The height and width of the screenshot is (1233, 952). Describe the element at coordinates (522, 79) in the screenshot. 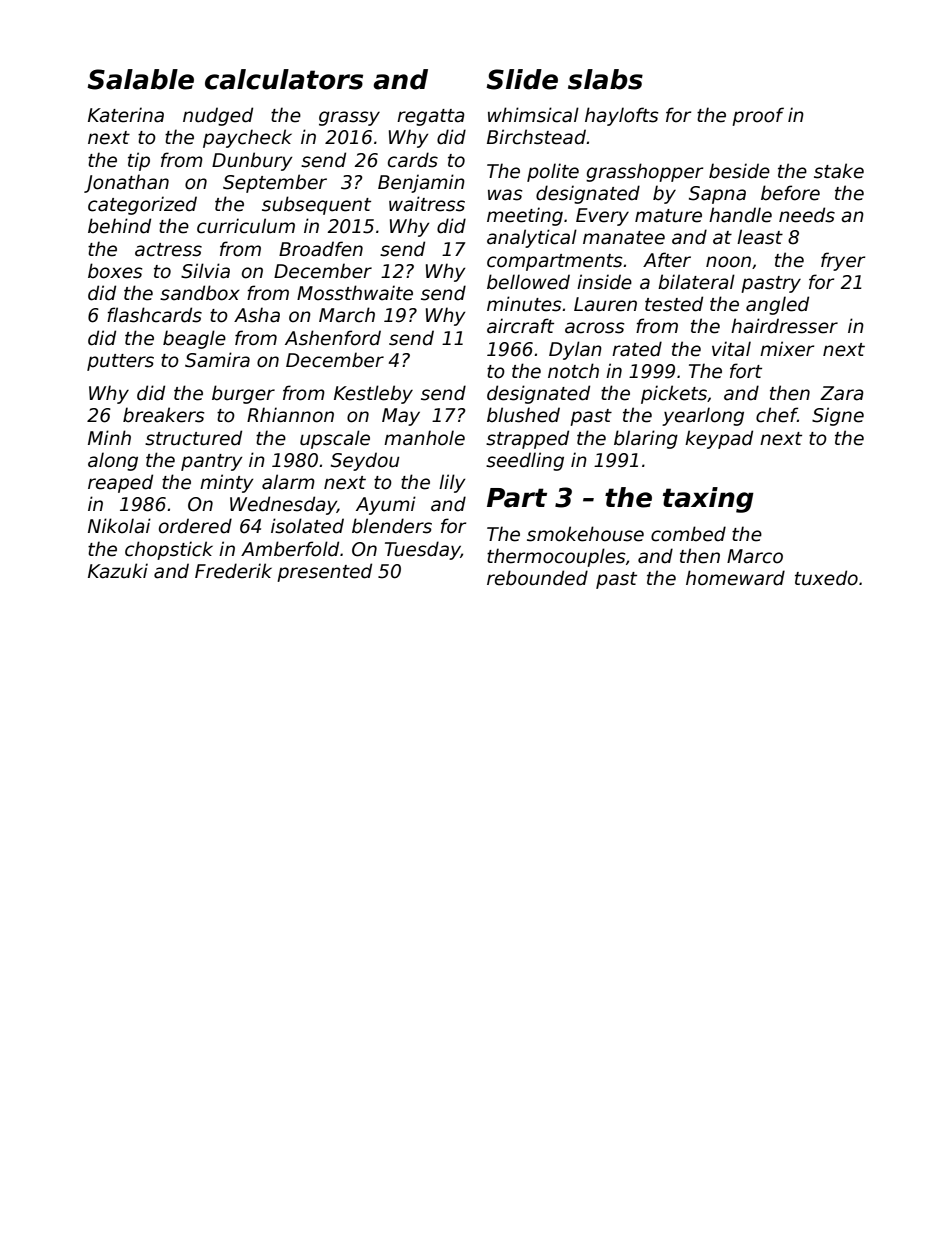

I see `Slide` at that location.
